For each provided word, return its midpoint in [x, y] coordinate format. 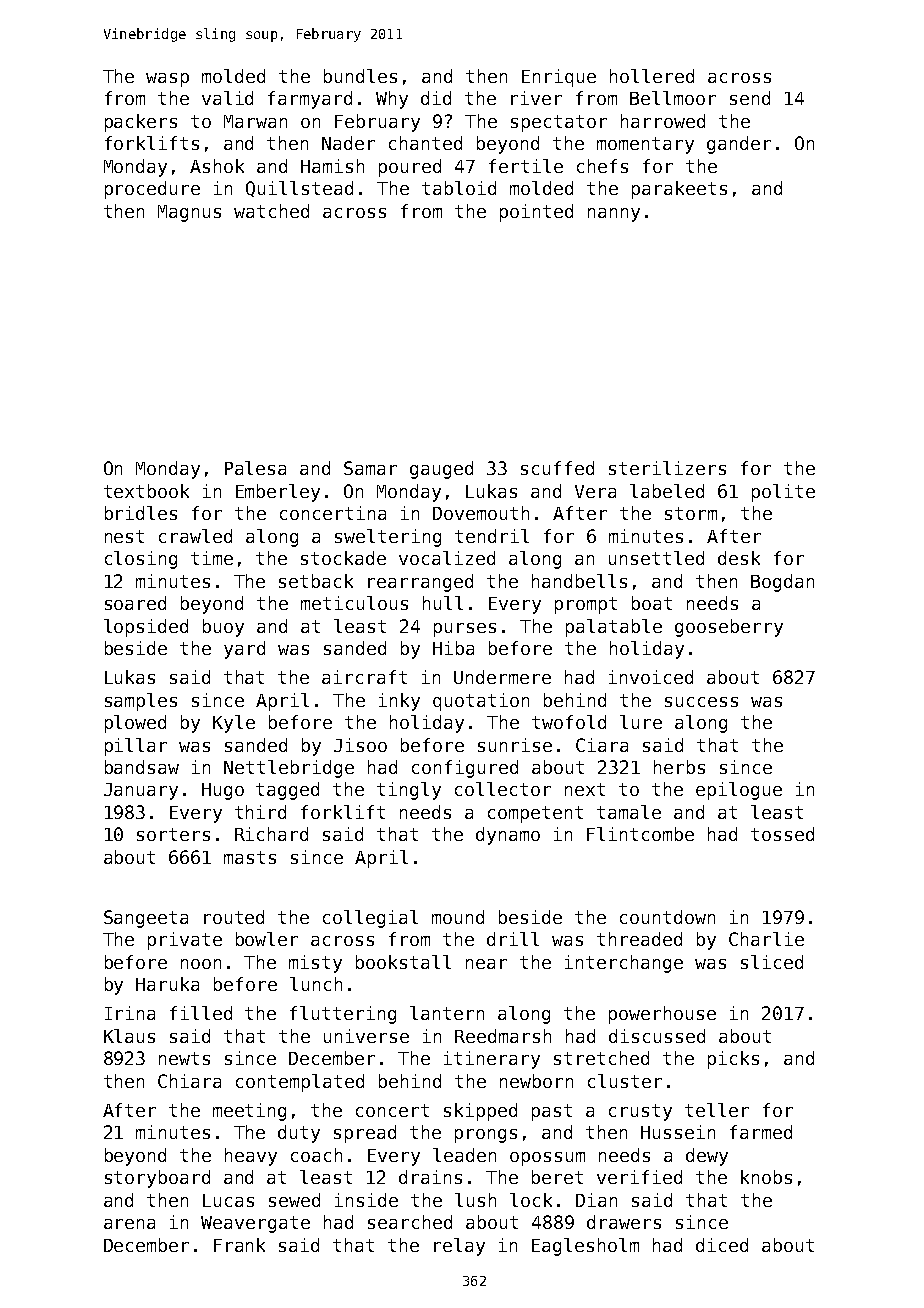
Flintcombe [640, 834]
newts [184, 1058]
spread [365, 1134]
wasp [167, 80]
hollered [652, 76]
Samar [370, 468]
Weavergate [255, 1224]
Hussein [678, 1132]
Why [392, 100]
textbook [146, 491]
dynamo [508, 836]
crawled [195, 536]
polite [783, 493]
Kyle [234, 724]
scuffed [557, 468]
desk [739, 558]
